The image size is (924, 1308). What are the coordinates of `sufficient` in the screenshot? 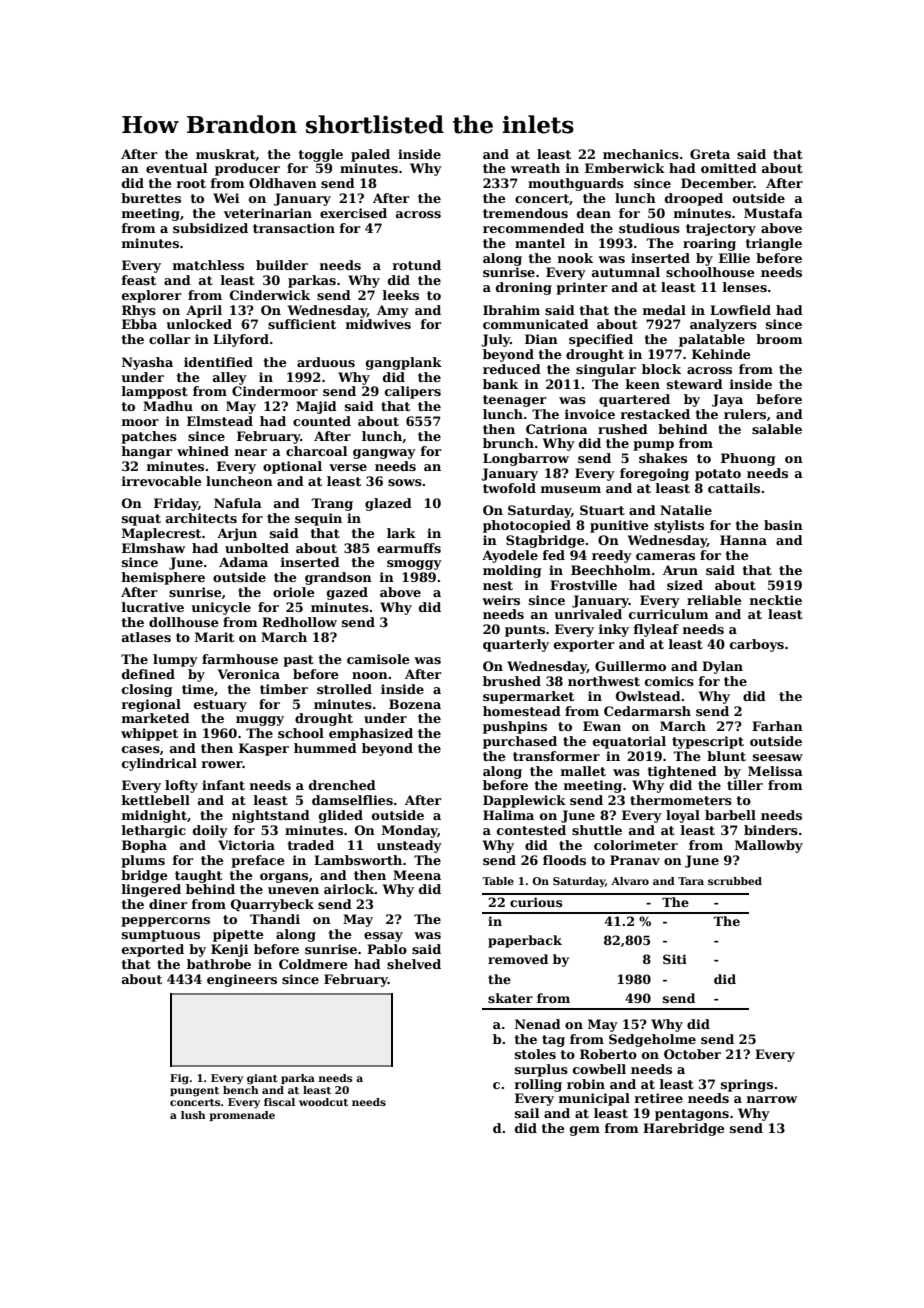 It's located at (302, 324).
